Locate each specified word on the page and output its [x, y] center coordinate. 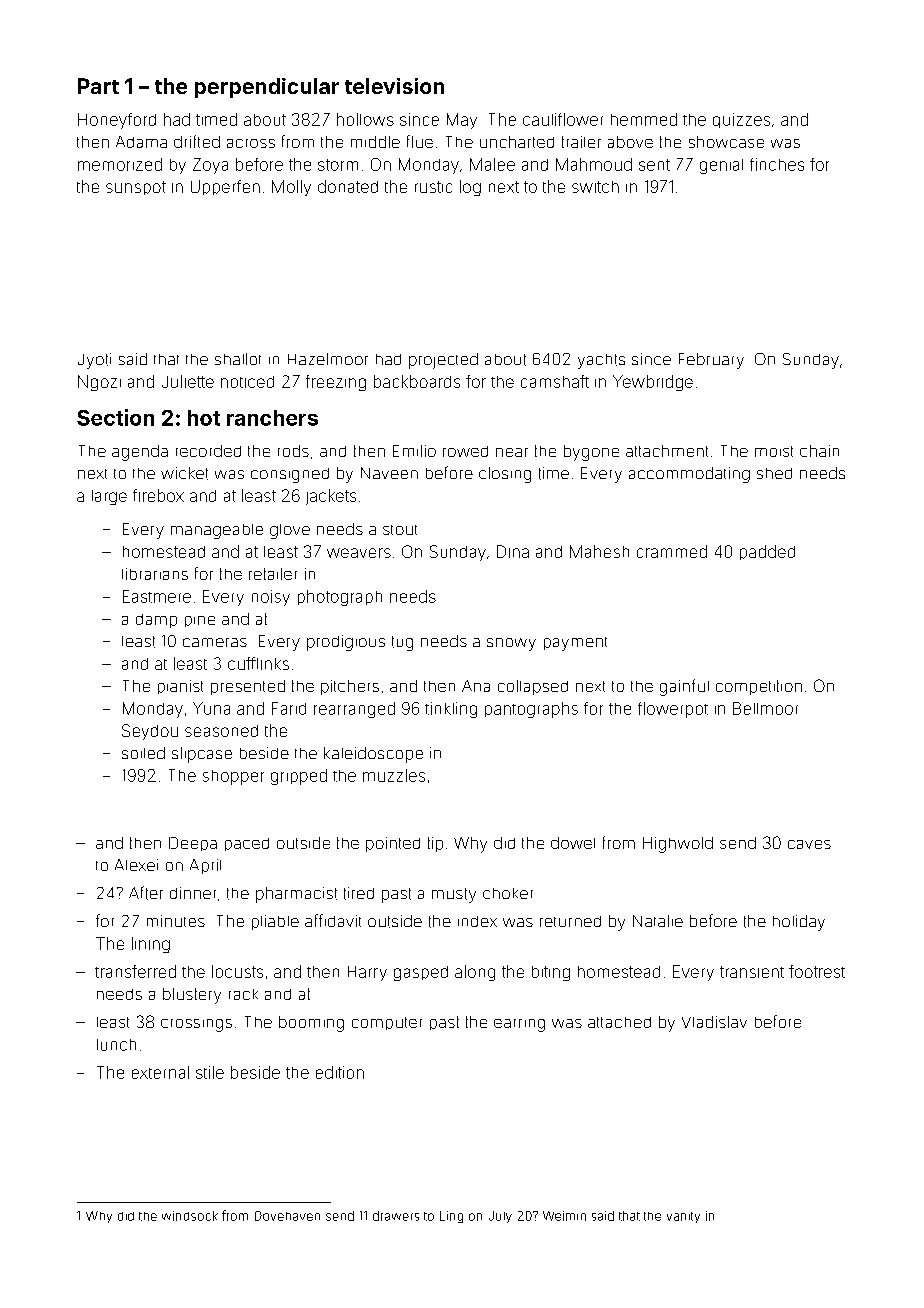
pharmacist [296, 895]
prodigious [346, 643]
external [160, 1072]
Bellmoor [765, 708]
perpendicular [267, 88]
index [477, 921]
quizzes [741, 120]
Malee [492, 164]
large [109, 497]
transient [752, 972]
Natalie [658, 921]
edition [340, 1072]
